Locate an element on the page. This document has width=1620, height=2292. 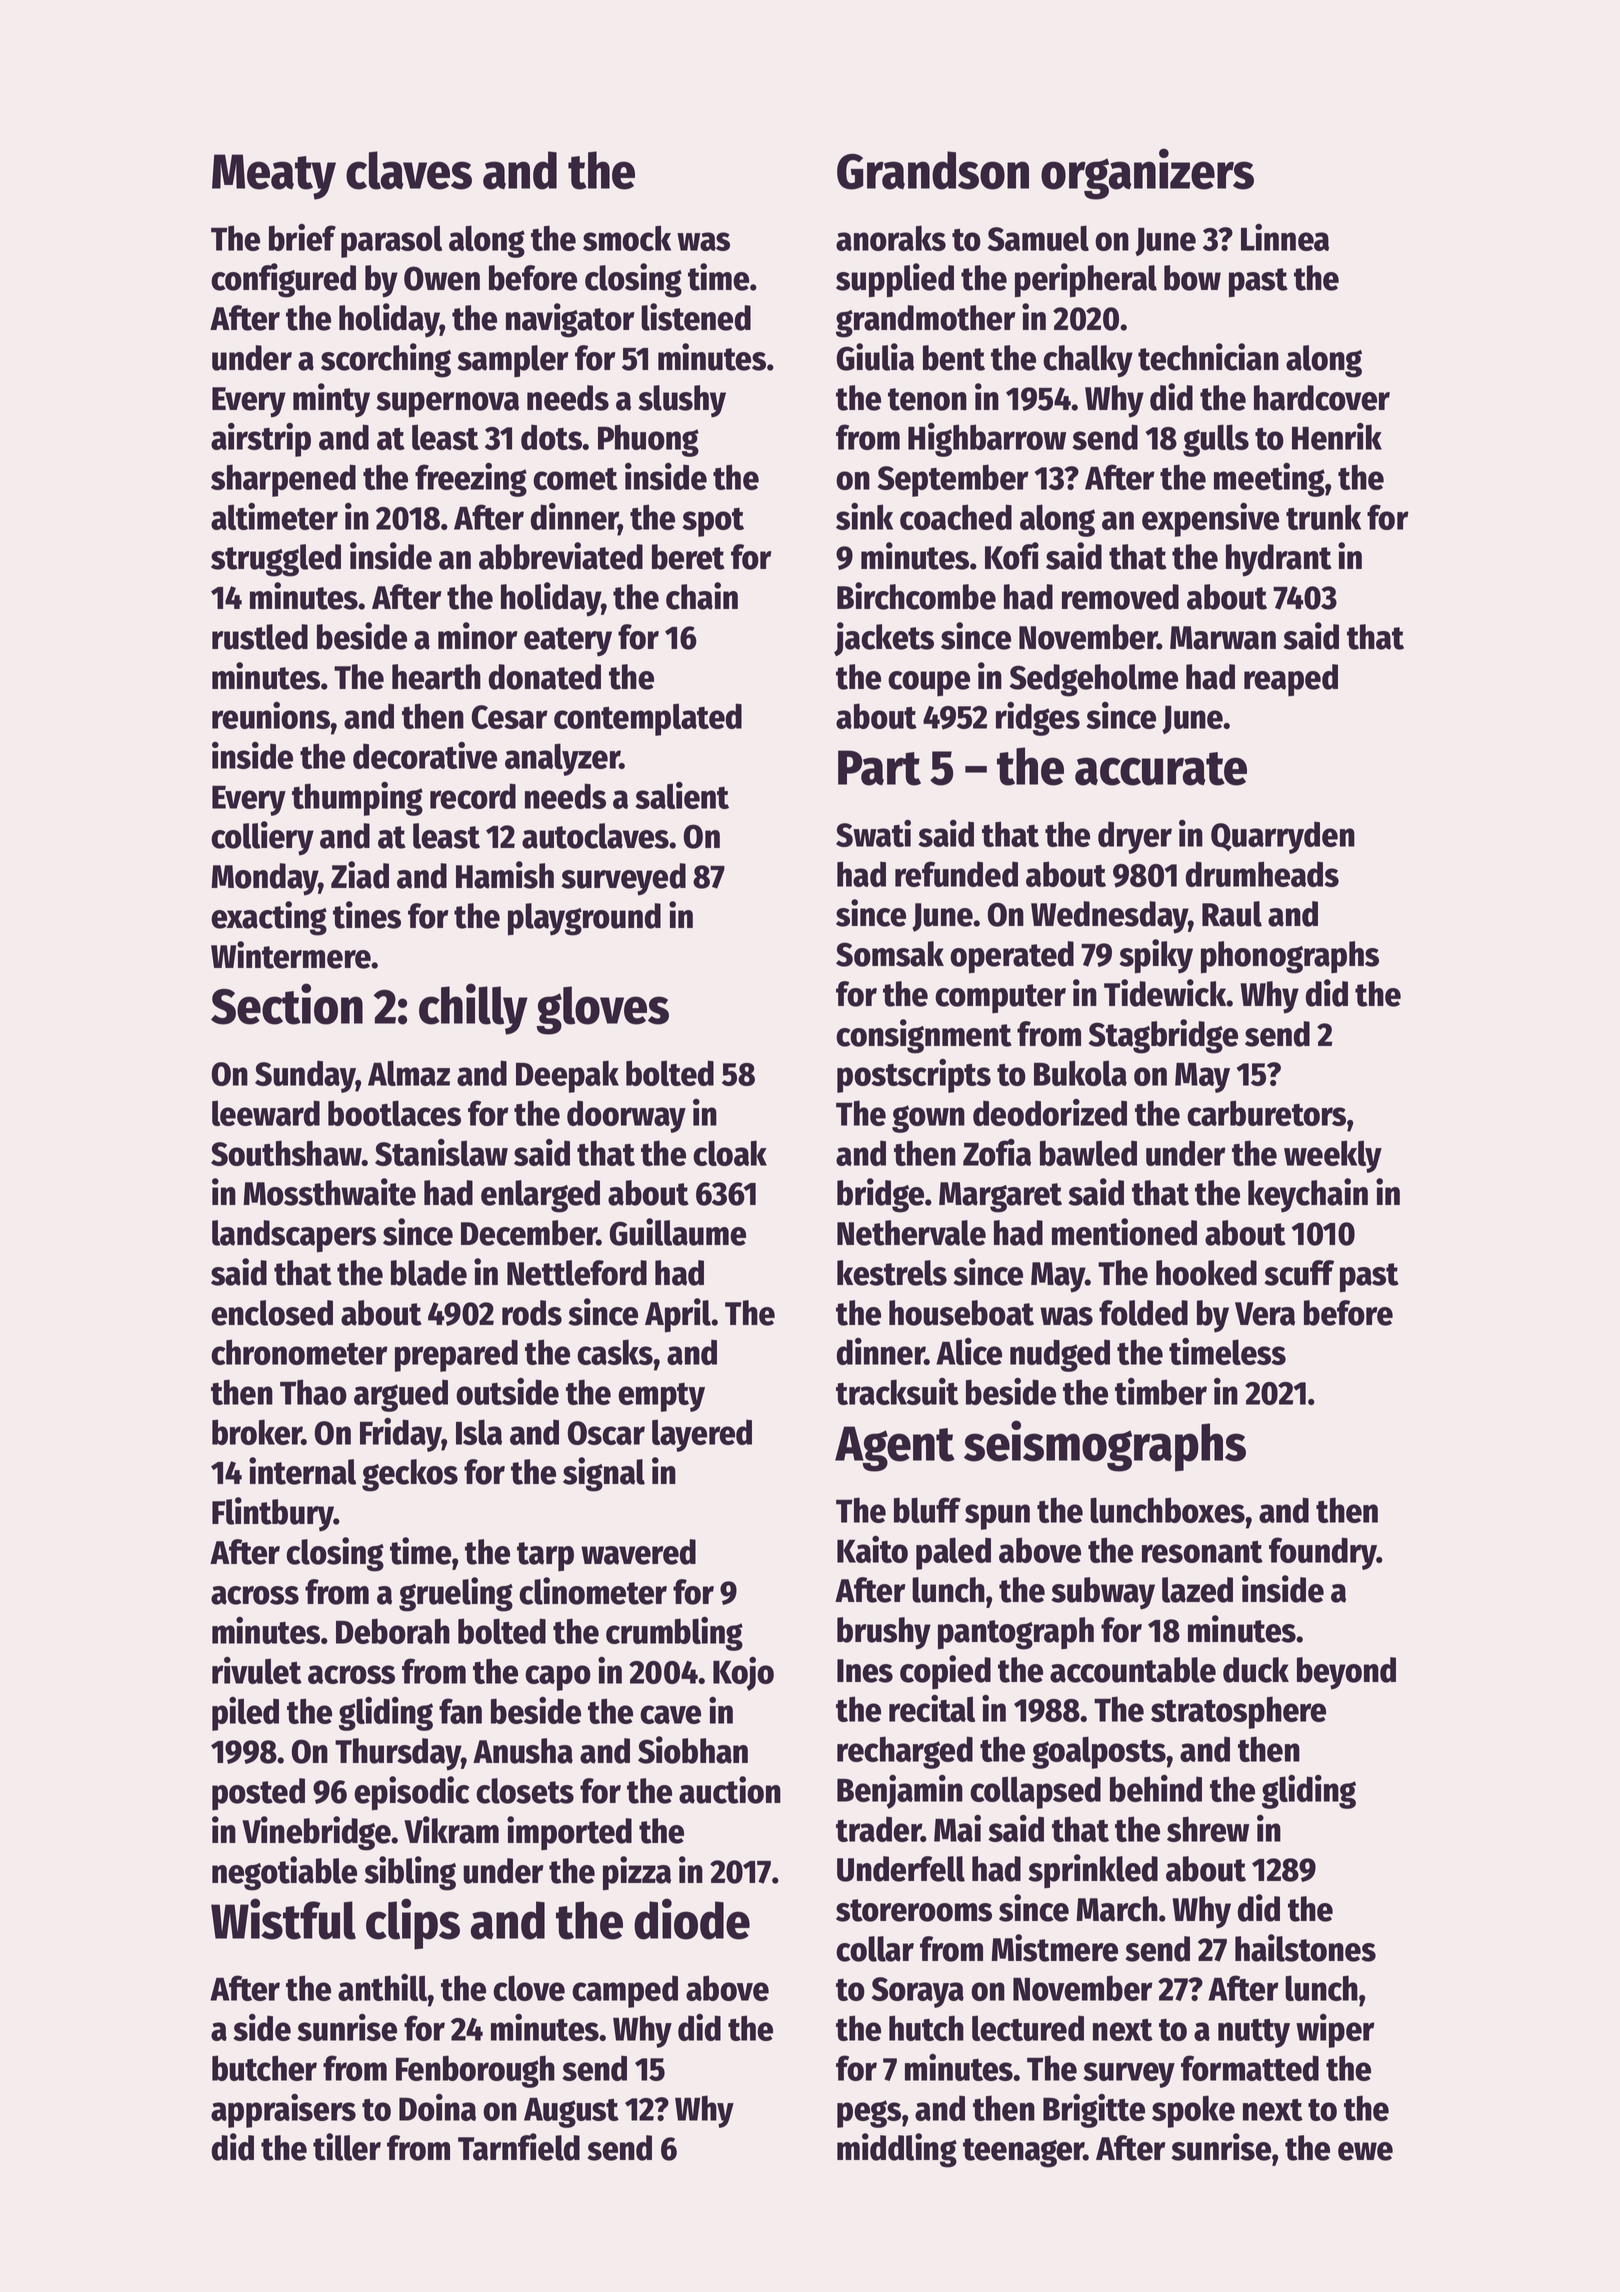
piled is located at coordinates (245, 1714).
